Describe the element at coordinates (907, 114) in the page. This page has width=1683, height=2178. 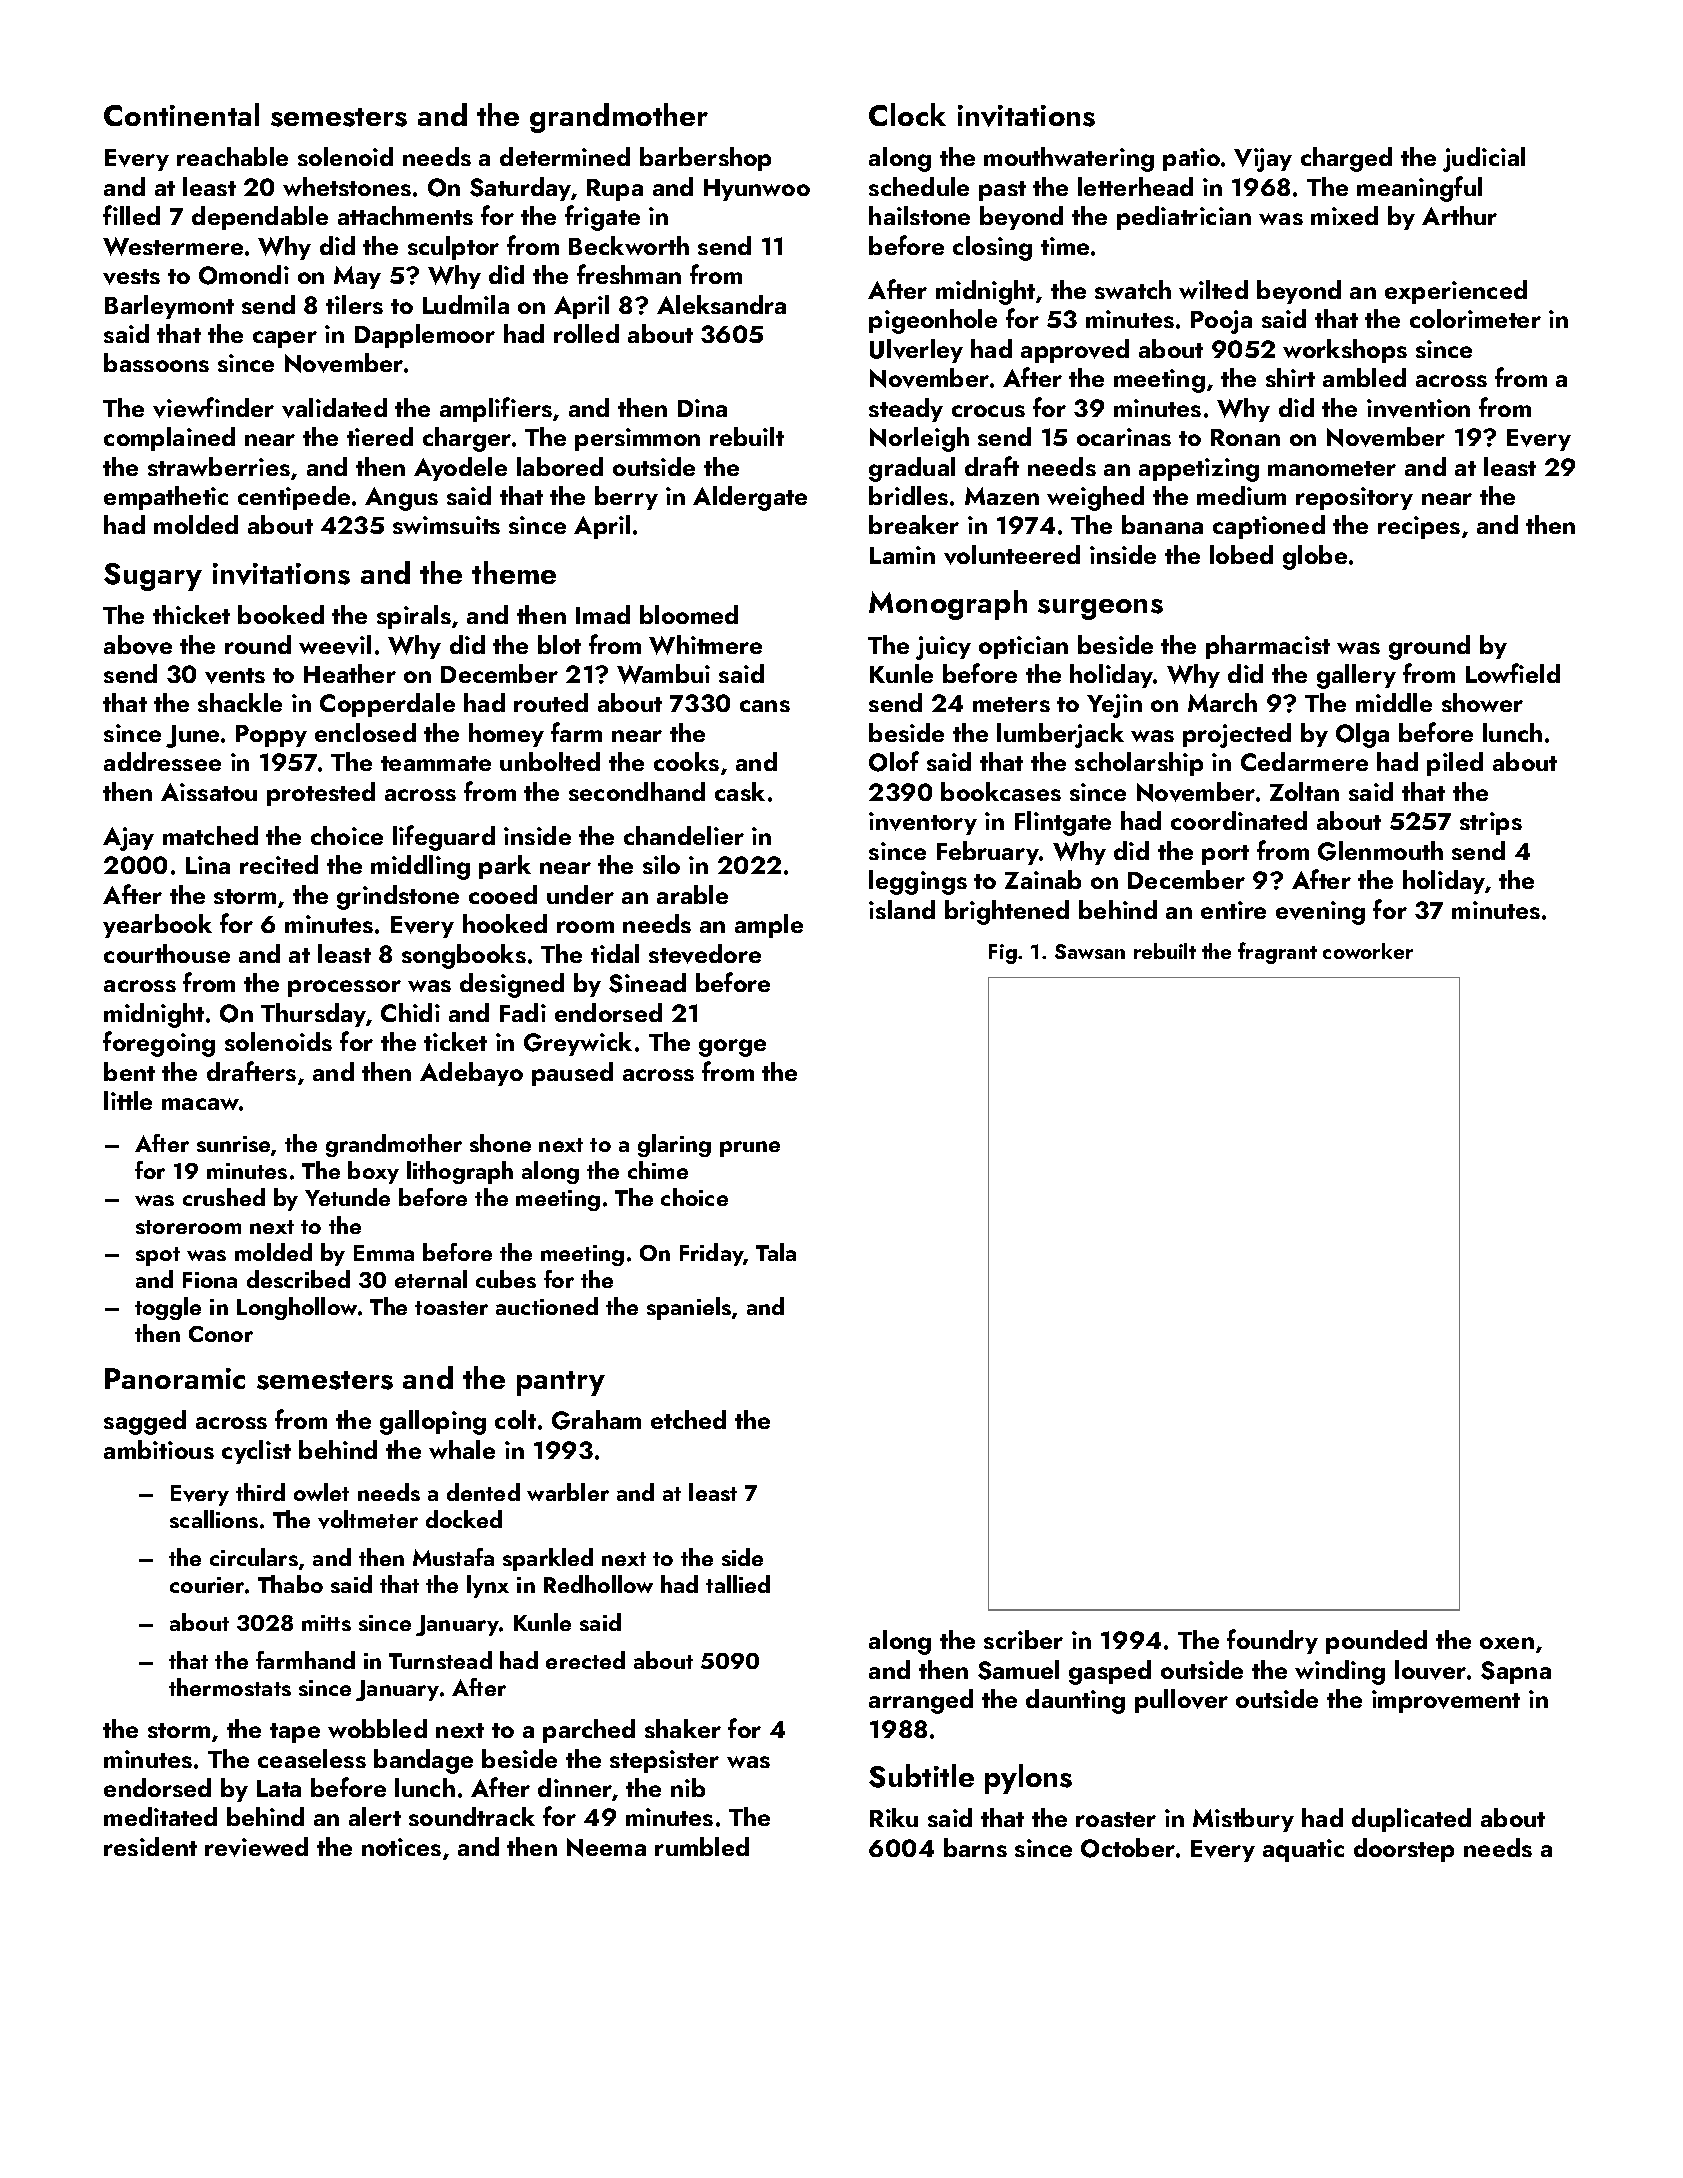
I see `Clock` at that location.
